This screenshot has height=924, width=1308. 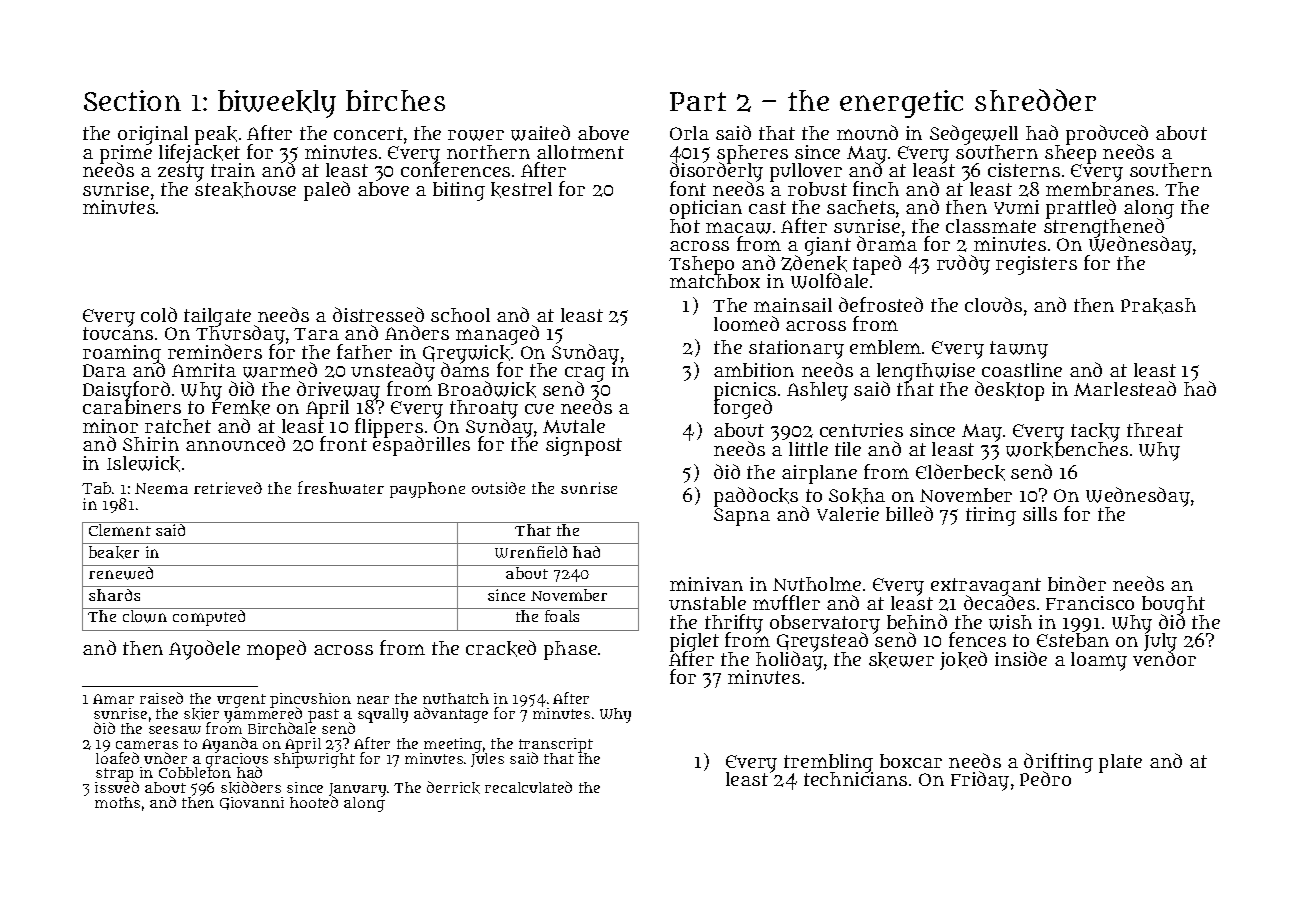 What do you see at coordinates (556, 745) in the screenshot?
I see `transcript` at bounding box center [556, 745].
